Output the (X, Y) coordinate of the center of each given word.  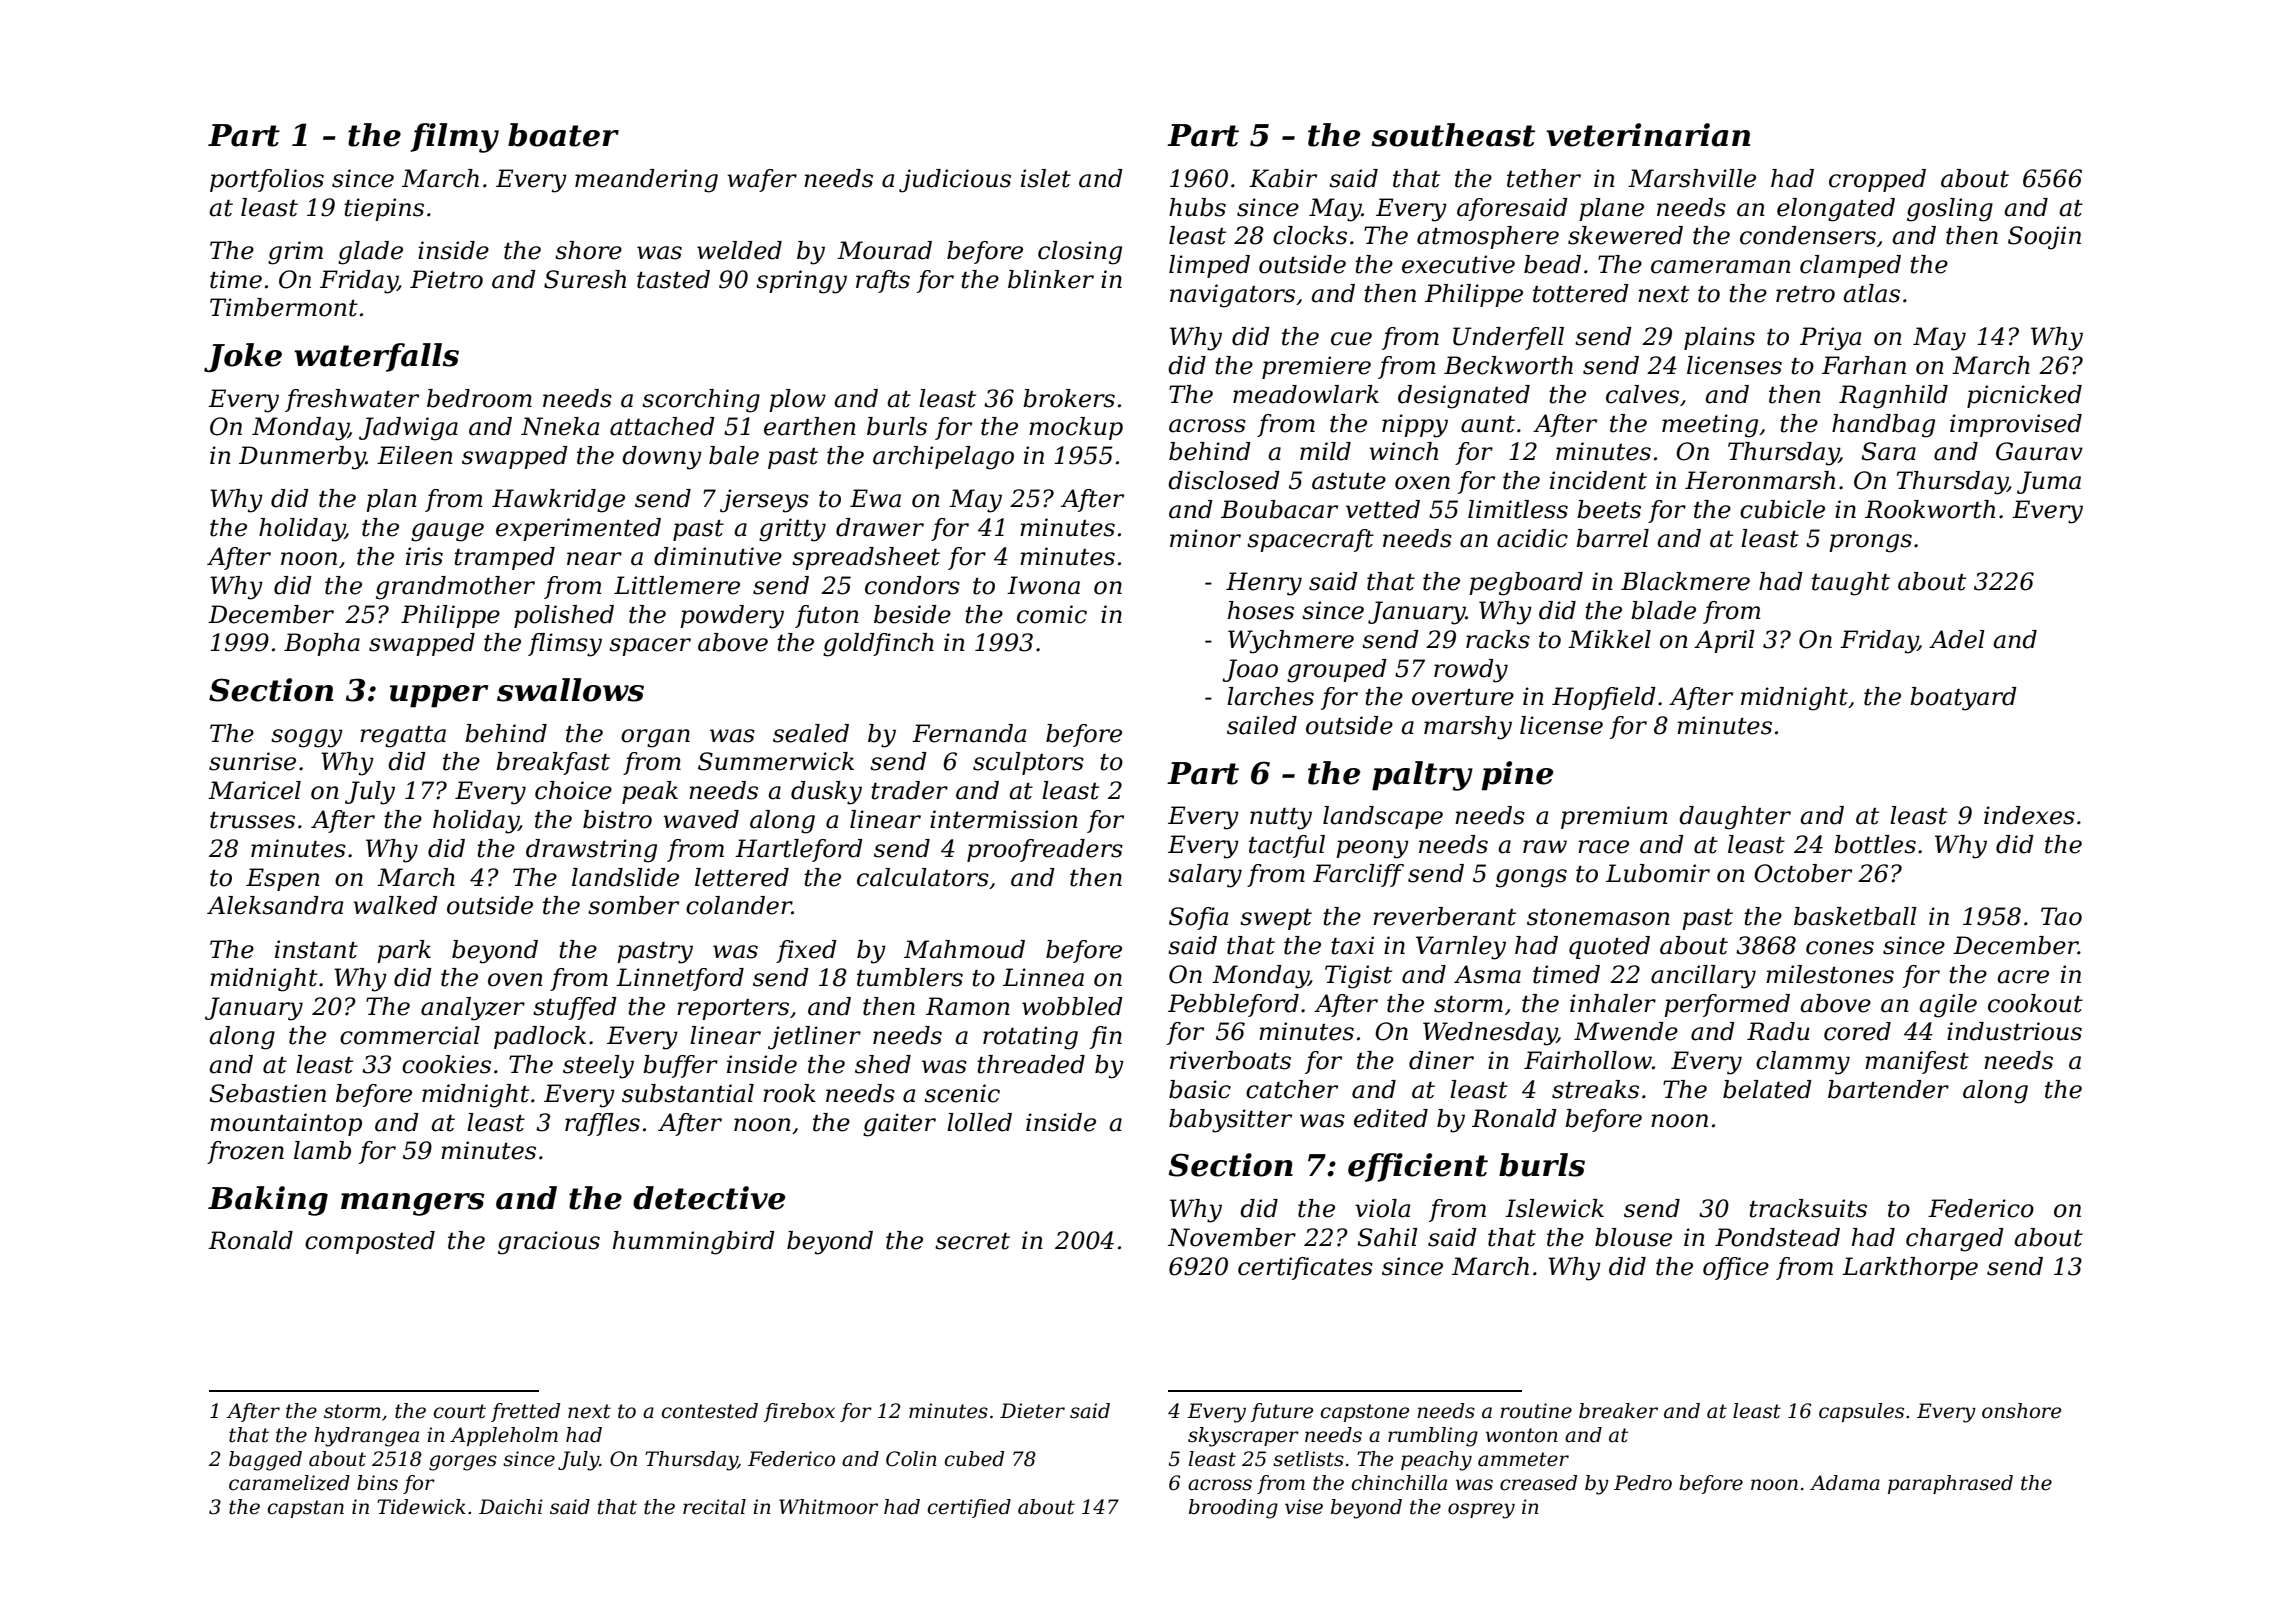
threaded (1031, 1064)
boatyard (1963, 699)
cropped (1877, 180)
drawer (880, 527)
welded (739, 250)
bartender (1888, 1089)
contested (710, 1411)
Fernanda (969, 733)
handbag (1883, 426)
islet (1046, 178)
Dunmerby (302, 458)
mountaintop (286, 1124)
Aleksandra (275, 905)
